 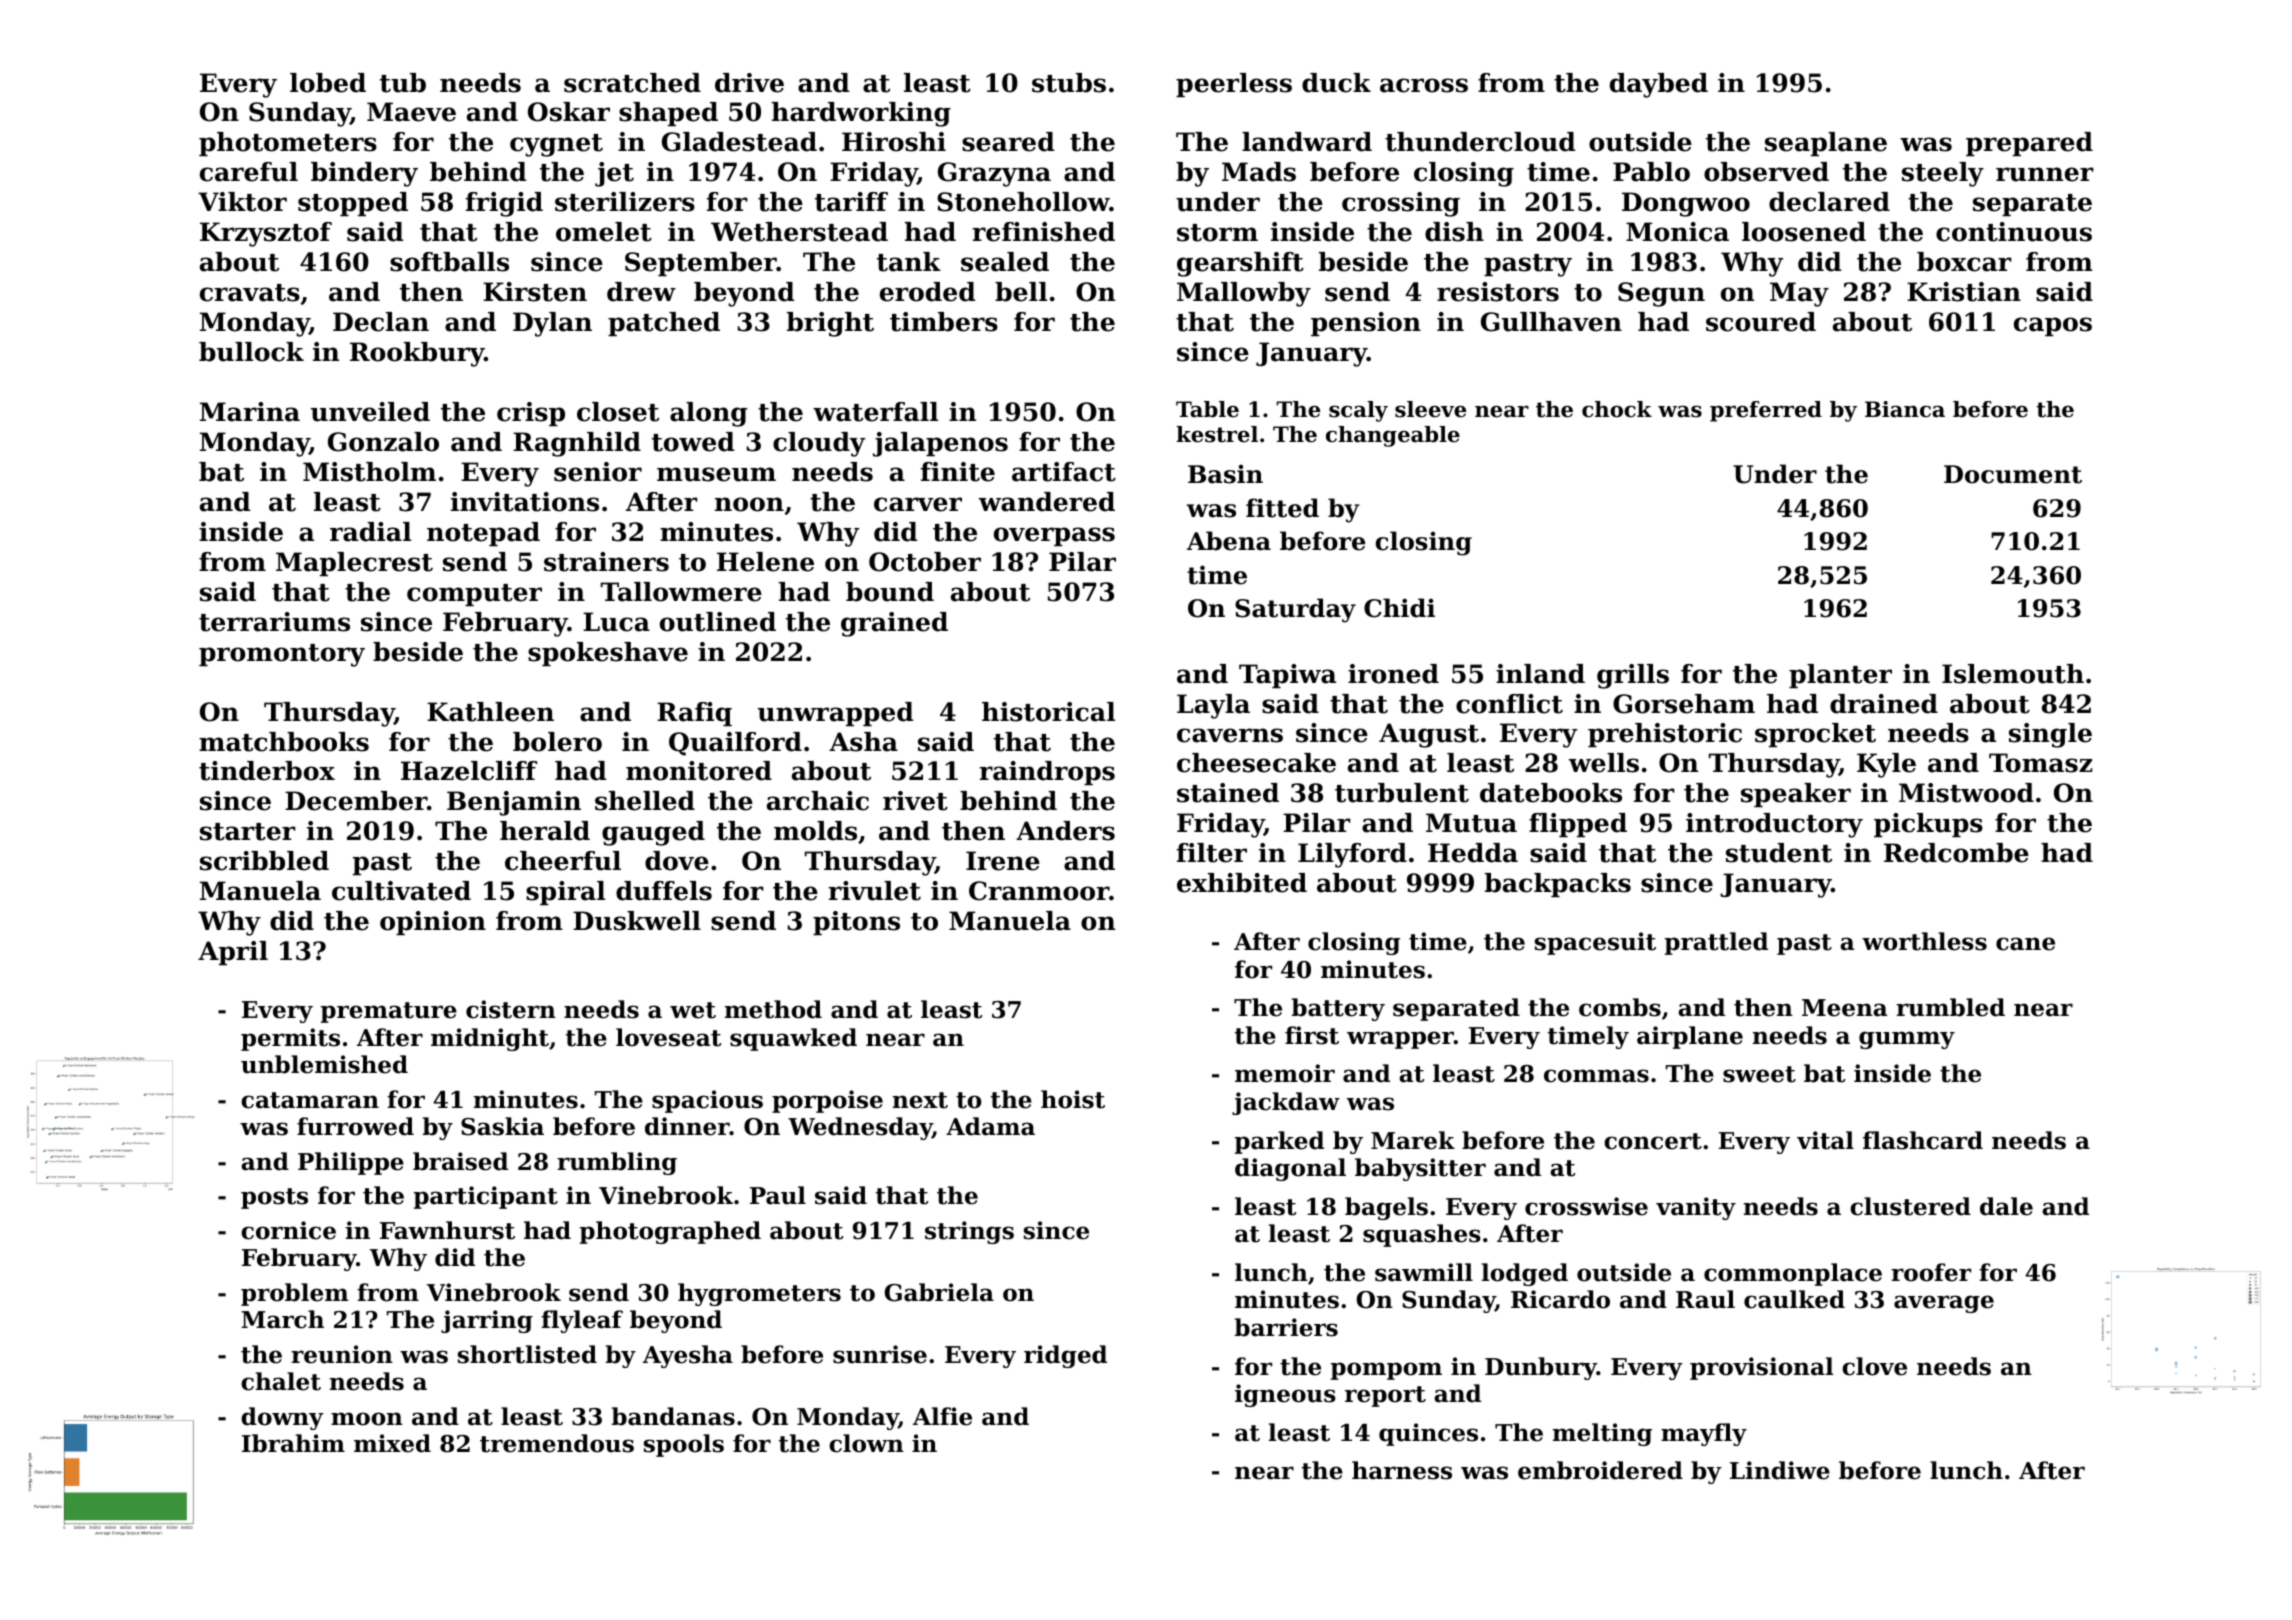 What do you see at coordinates (866, 1443) in the screenshot?
I see `clown` at bounding box center [866, 1443].
